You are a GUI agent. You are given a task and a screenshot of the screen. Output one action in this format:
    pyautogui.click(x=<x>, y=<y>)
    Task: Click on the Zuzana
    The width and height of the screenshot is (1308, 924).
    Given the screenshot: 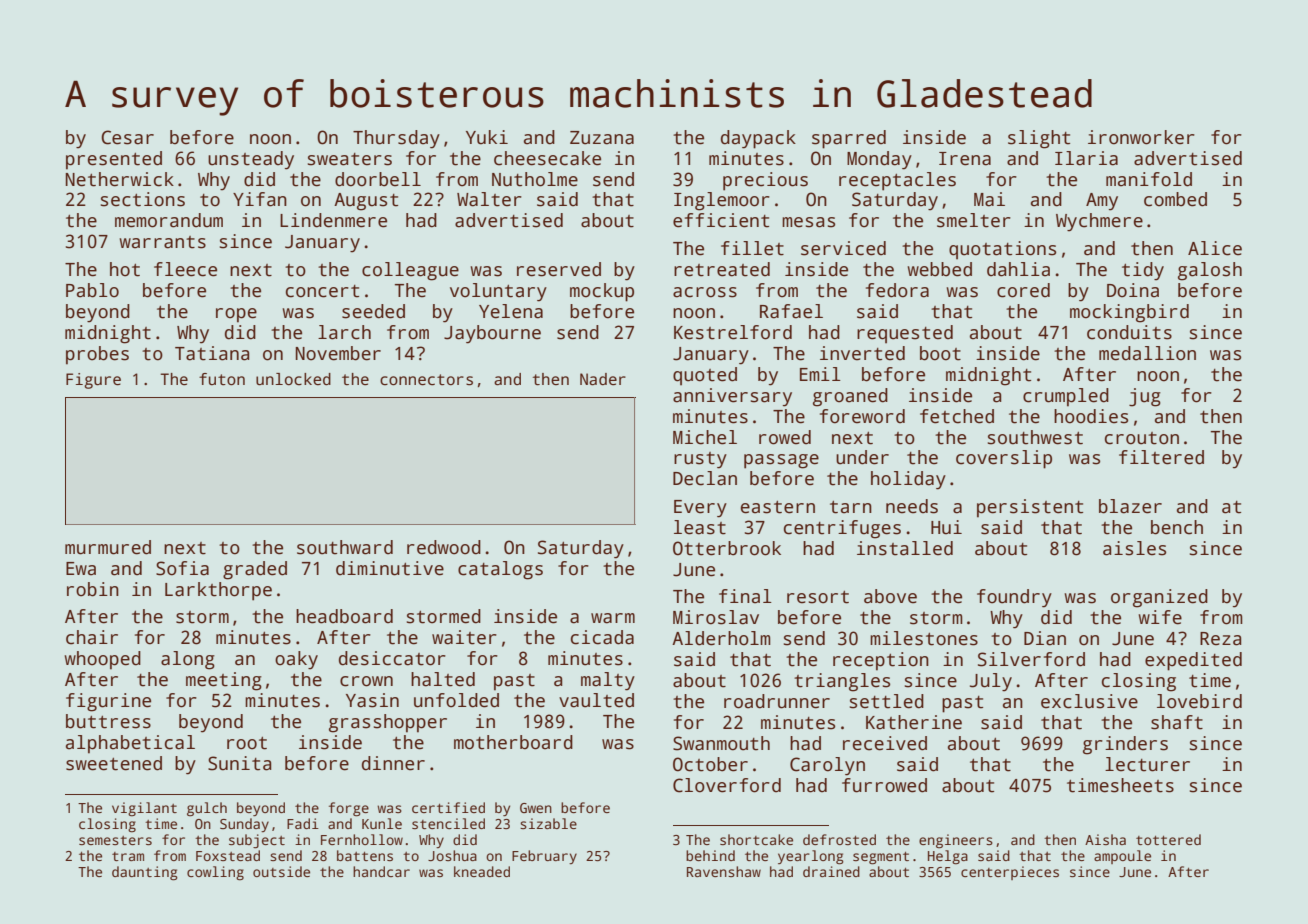 What is the action you would take?
    pyautogui.click(x=602, y=138)
